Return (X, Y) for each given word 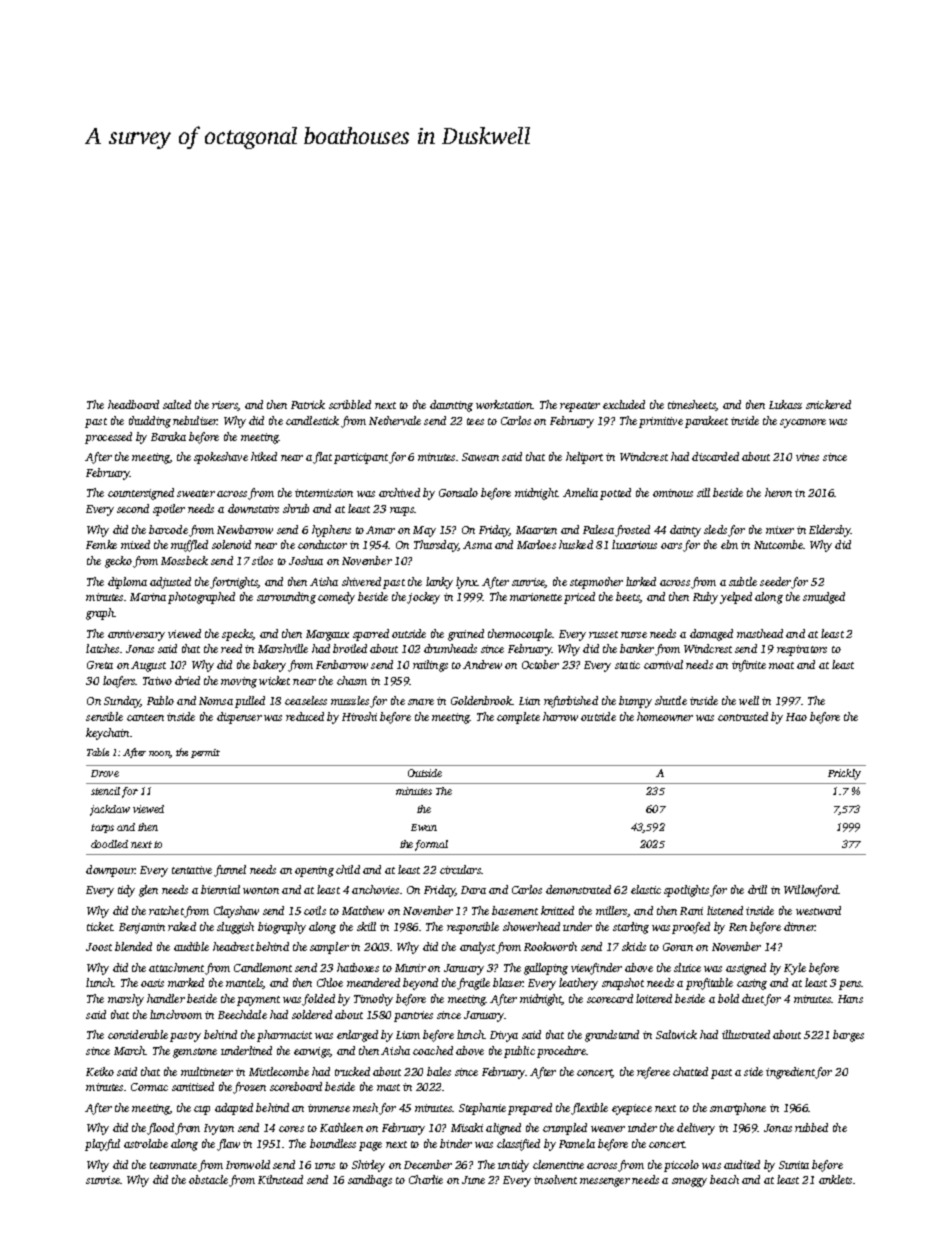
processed (108, 438)
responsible (473, 928)
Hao (796, 717)
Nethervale (395, 420)
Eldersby (829, 531)
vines (807, 457)
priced (579, 598)
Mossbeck (184, 560)
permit (205, 753)
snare (421, 702)
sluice (687, 967)
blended (133, 946)
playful (102, 1145)
